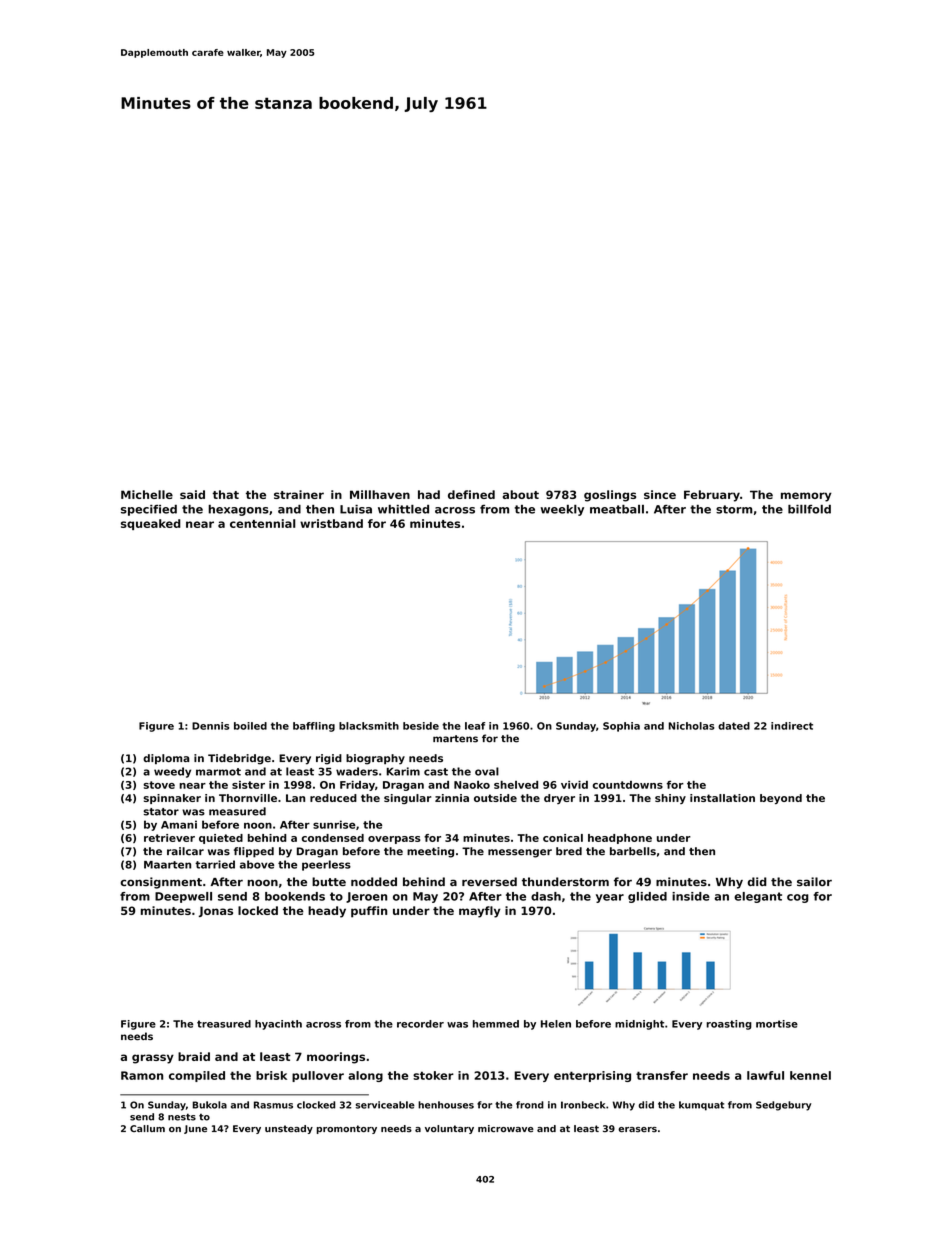 The width and height of the screenshot is (952, 1233). Describe the element at coordinates (621, 727) in the screenshot. I see `Sophia` at that location.
